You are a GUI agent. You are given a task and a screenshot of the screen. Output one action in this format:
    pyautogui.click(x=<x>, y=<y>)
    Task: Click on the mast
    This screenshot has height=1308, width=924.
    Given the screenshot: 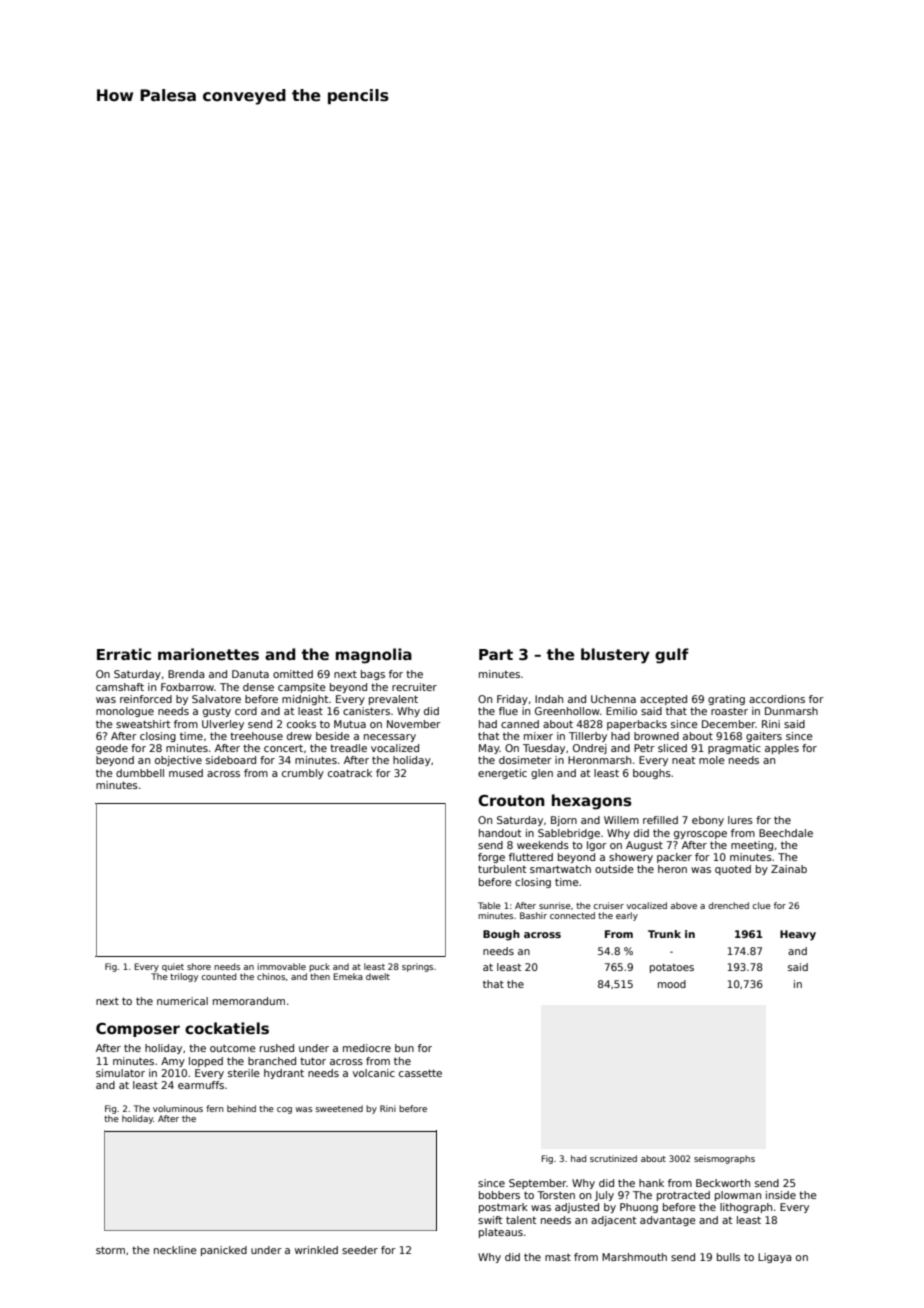 What is the action you would take?
    pyautogui.click(x=558, y=1257)
